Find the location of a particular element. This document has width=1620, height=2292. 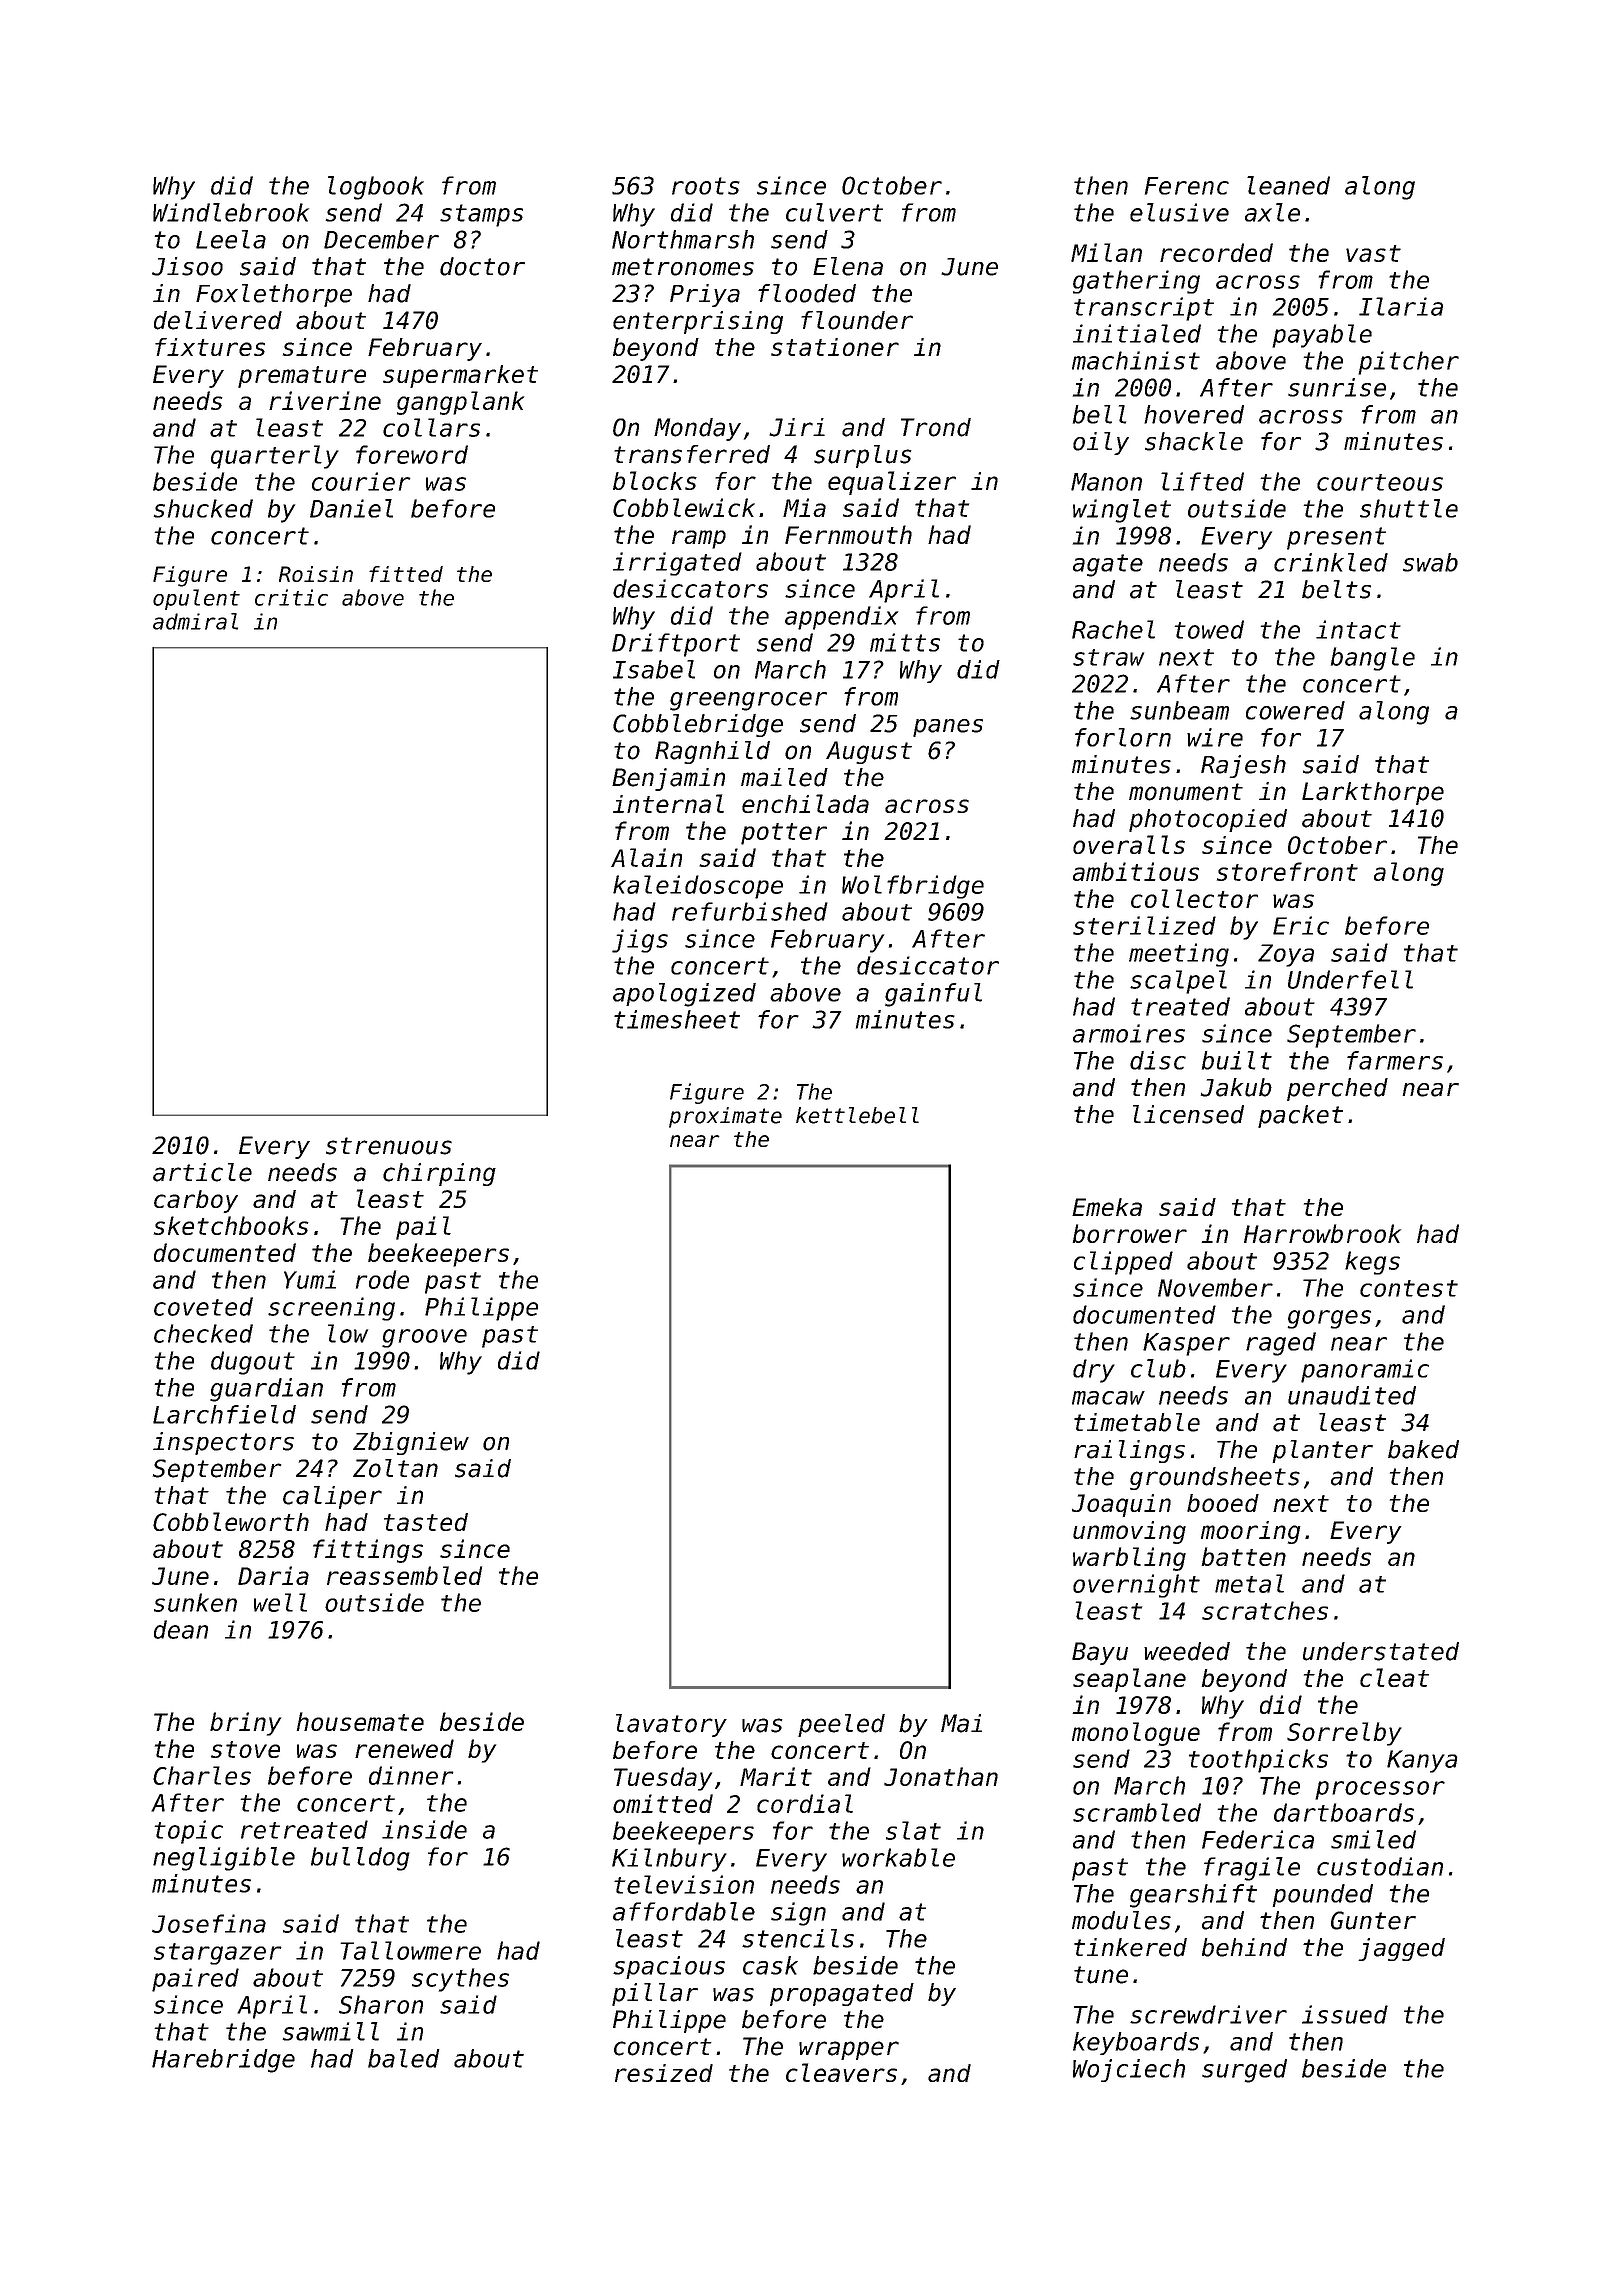

Ferenc is located at coordinates (1187, 186).
